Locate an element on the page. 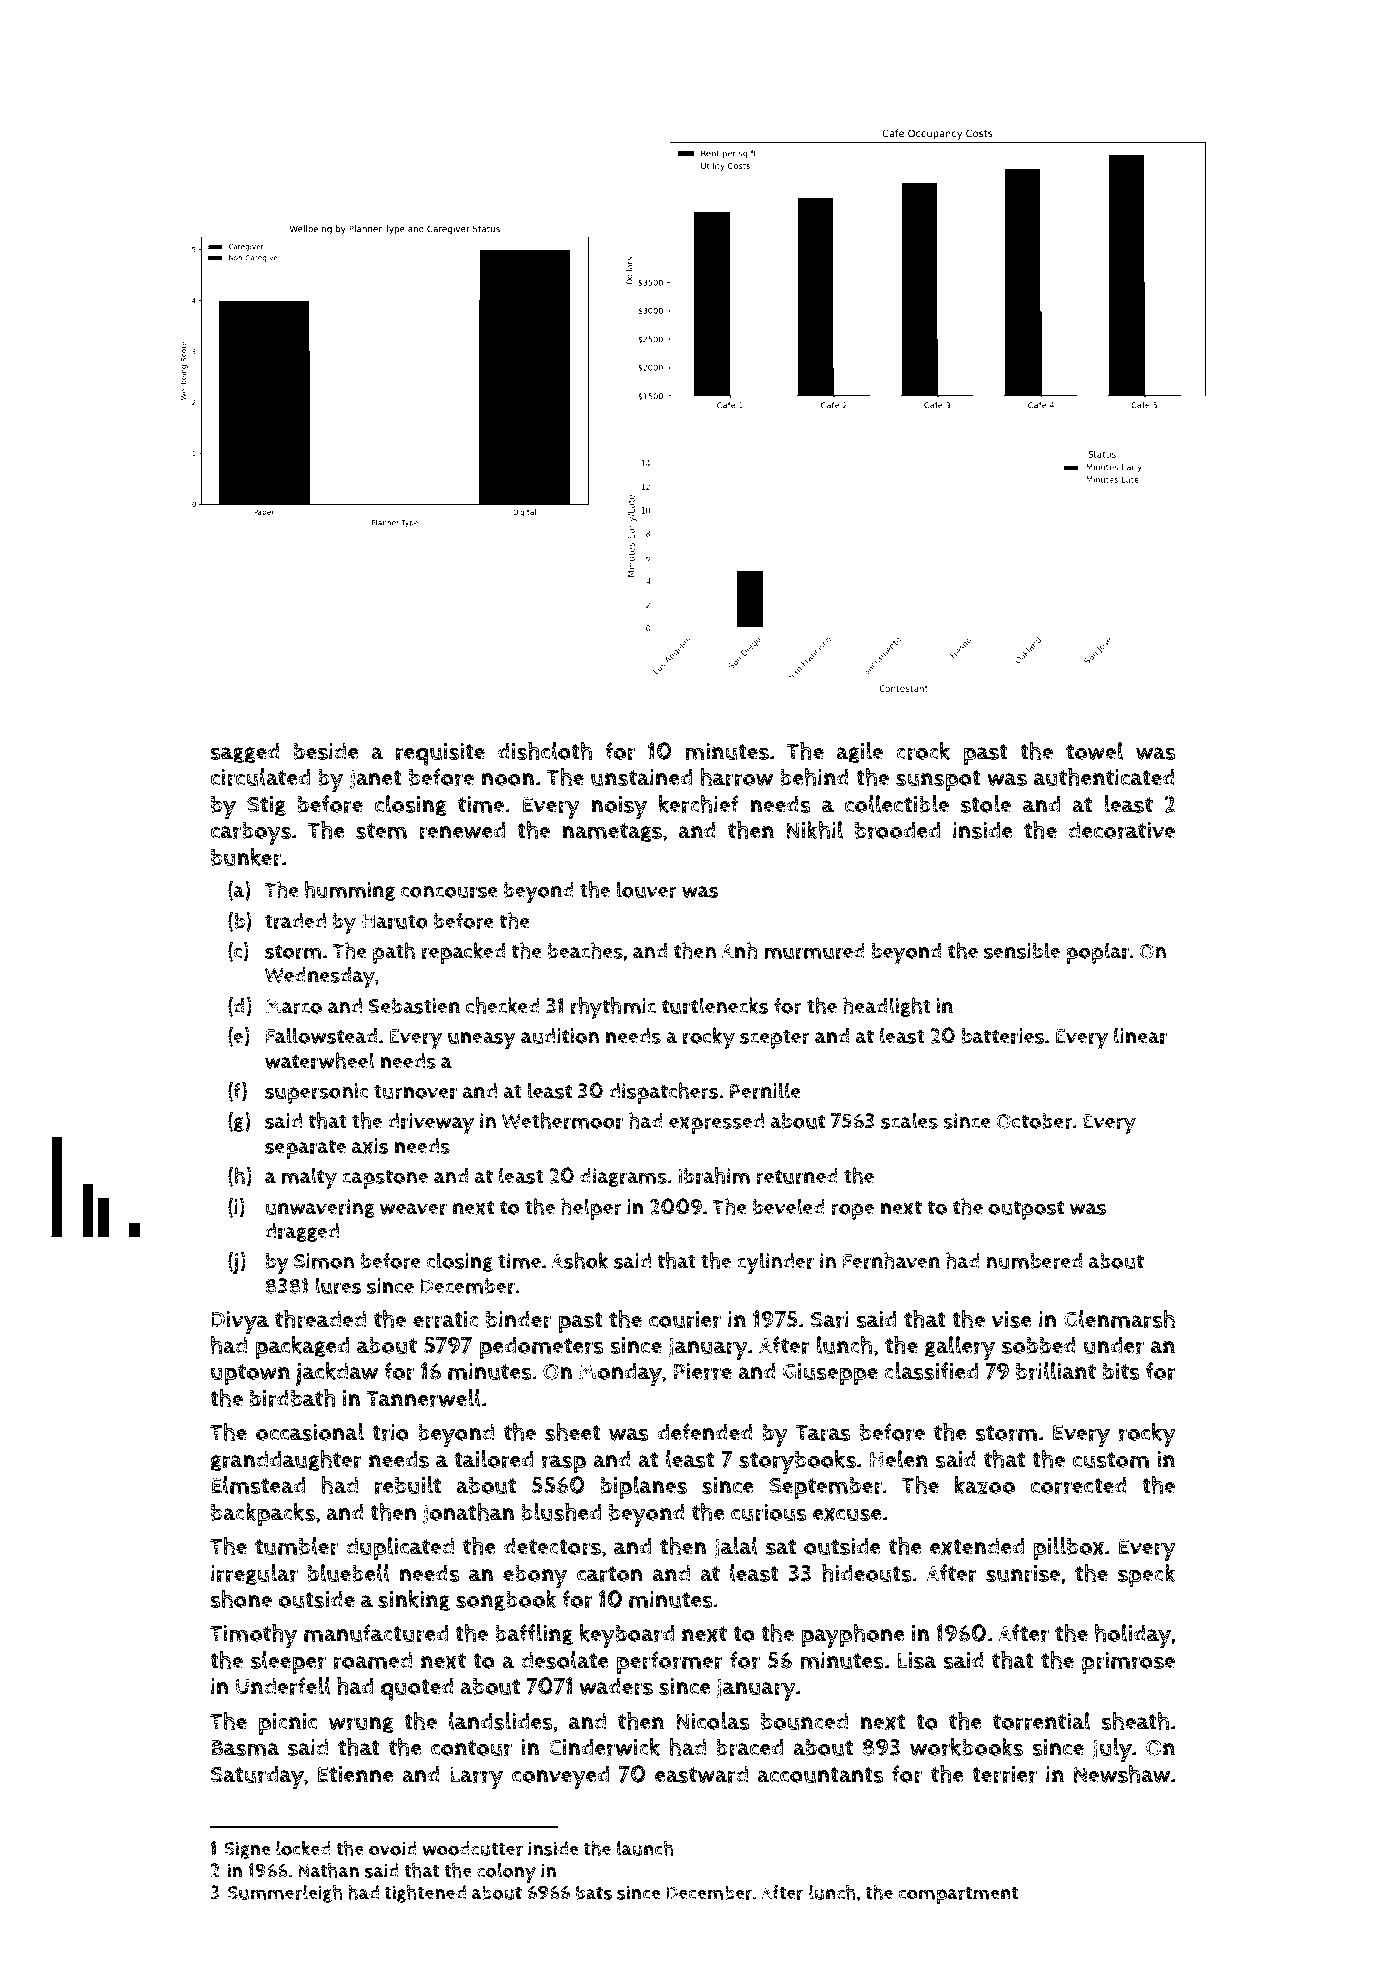 The width and height of the page is (1386, 1969). Cinderwick is located at coordinates (604, 1747).
